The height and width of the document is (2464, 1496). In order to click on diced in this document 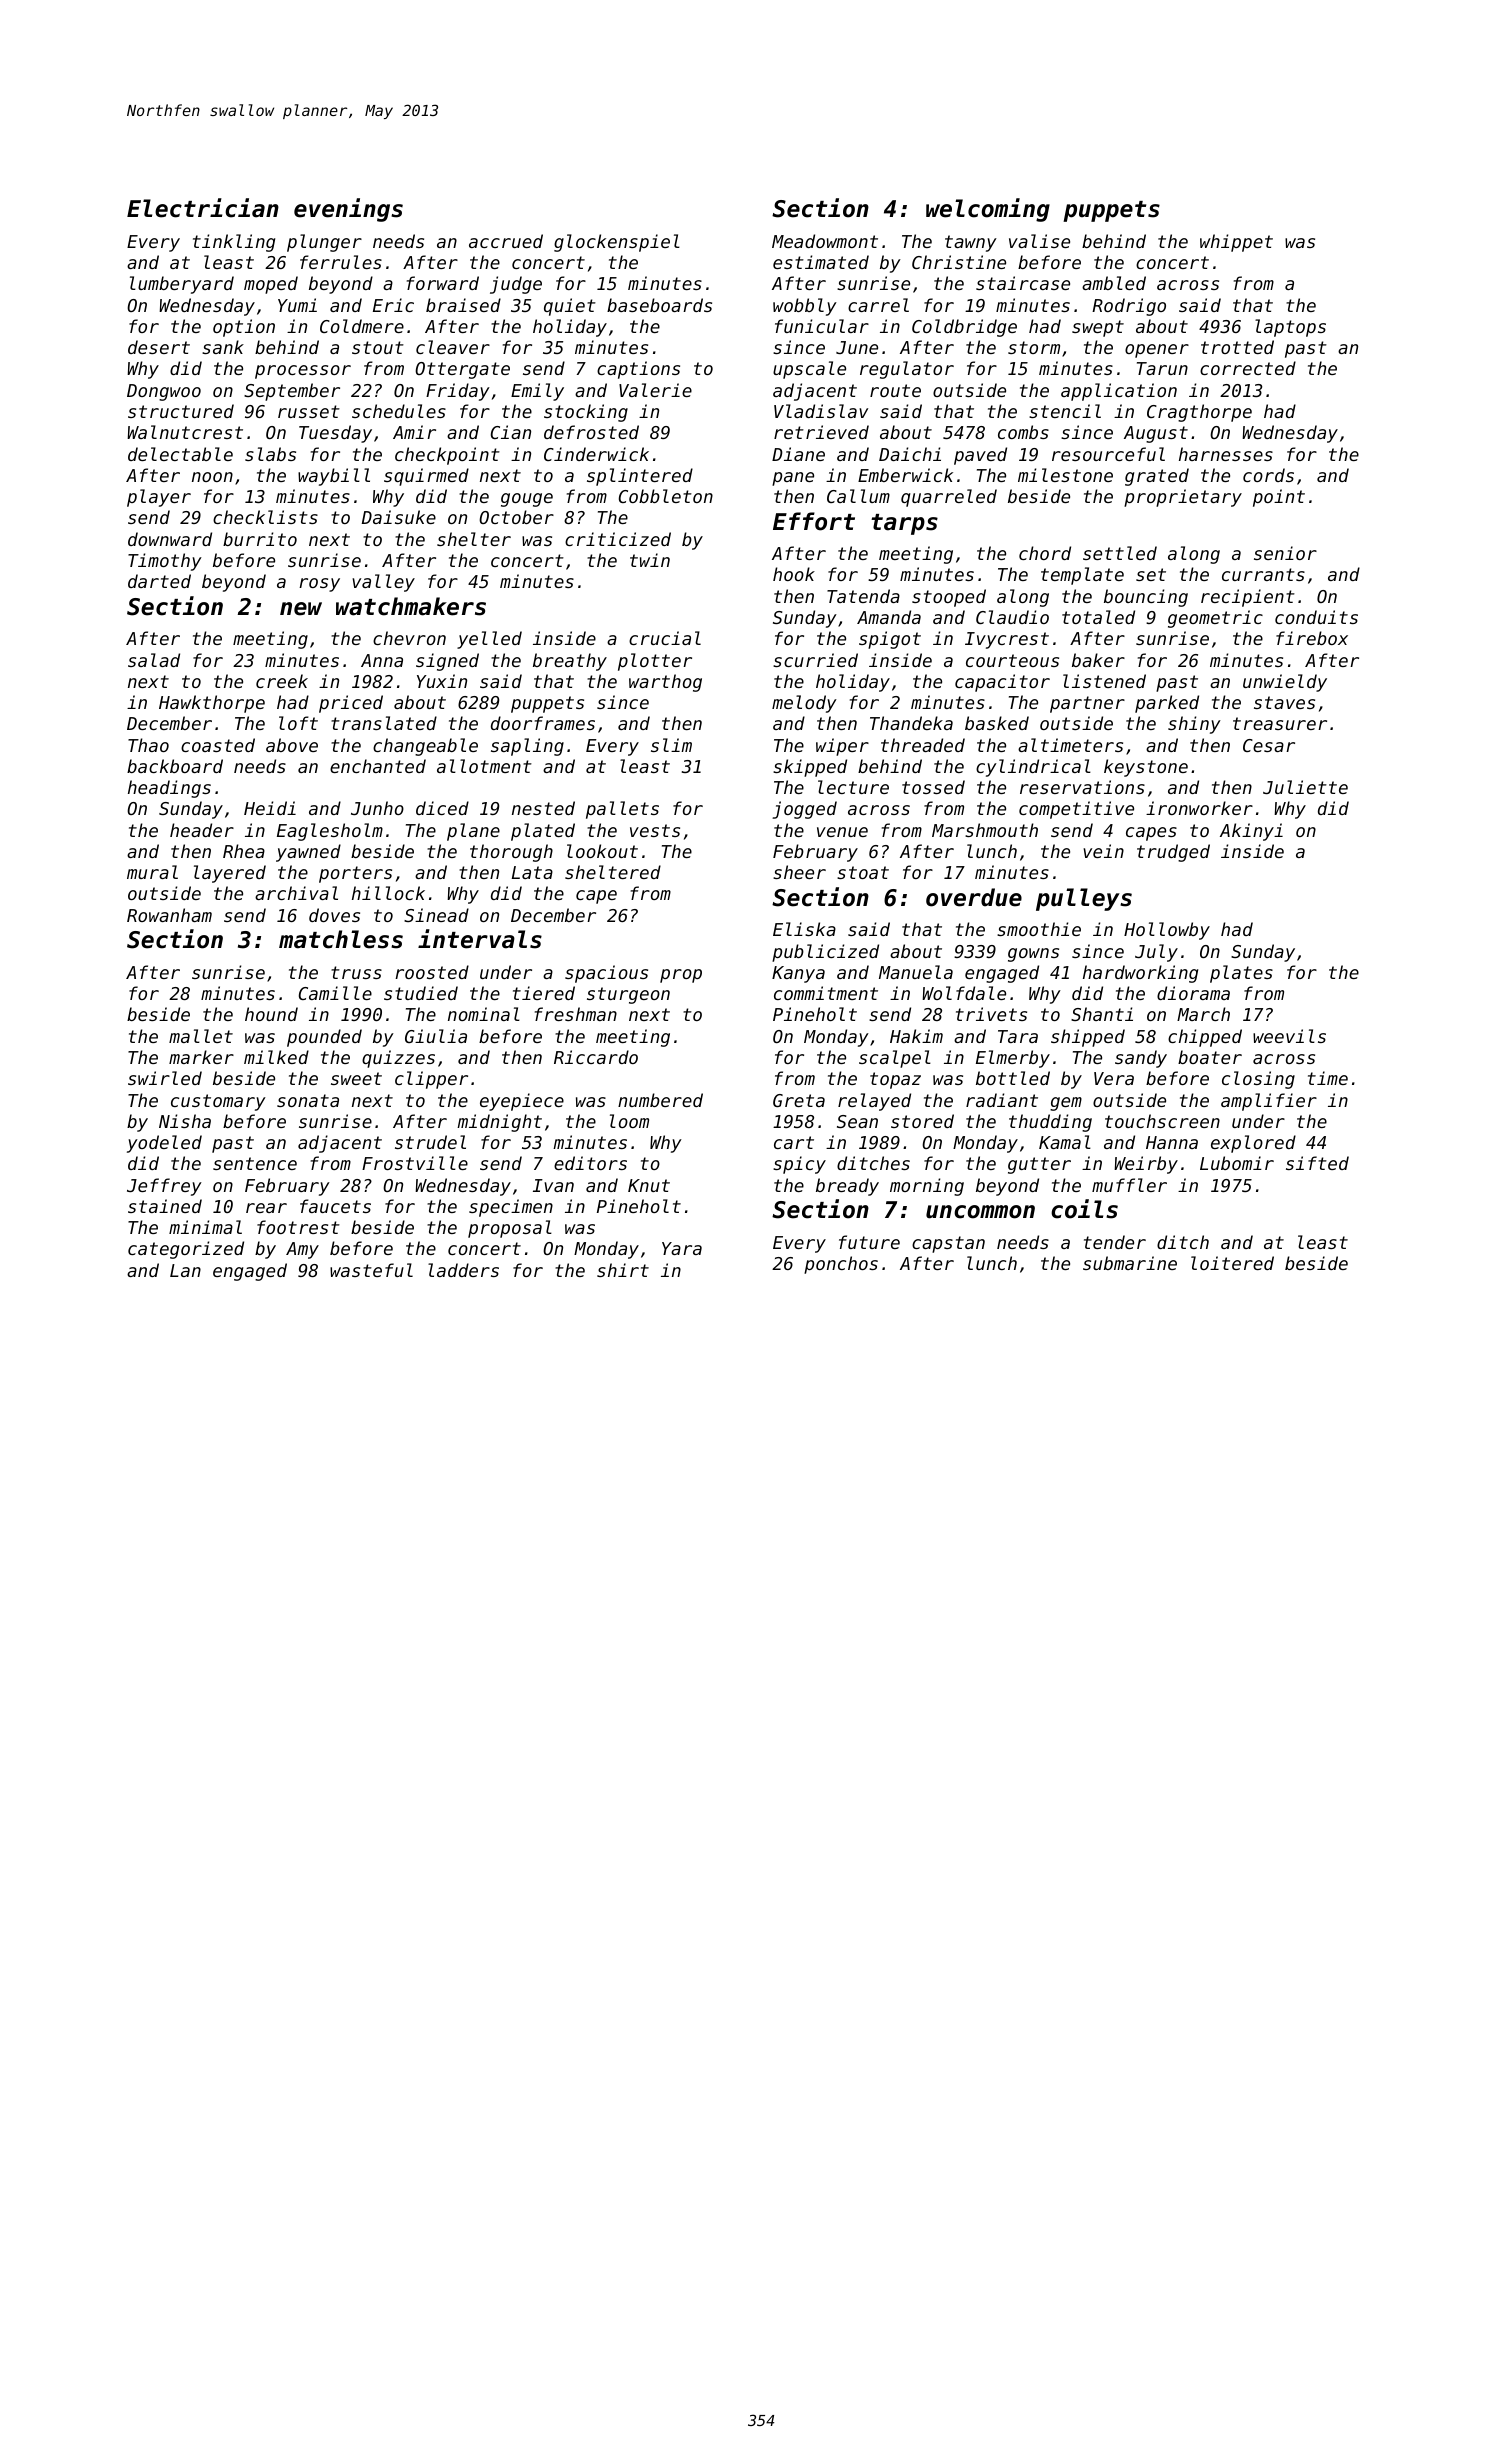, I will do `click(442, 808)`.
